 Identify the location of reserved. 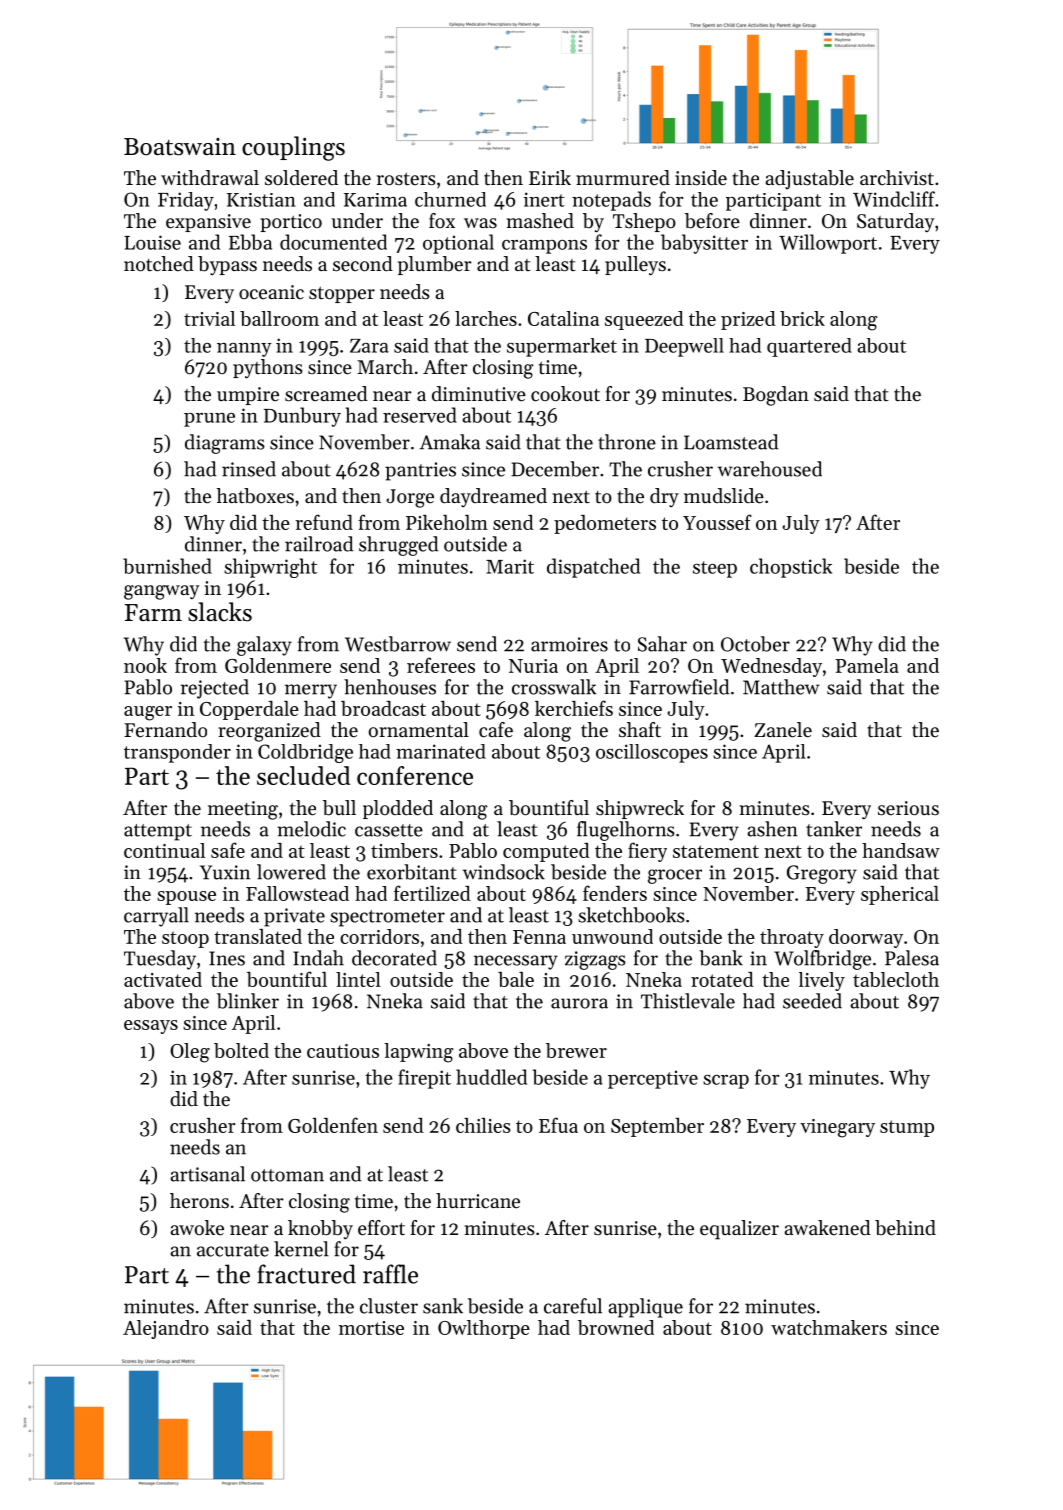
(420, 415).
